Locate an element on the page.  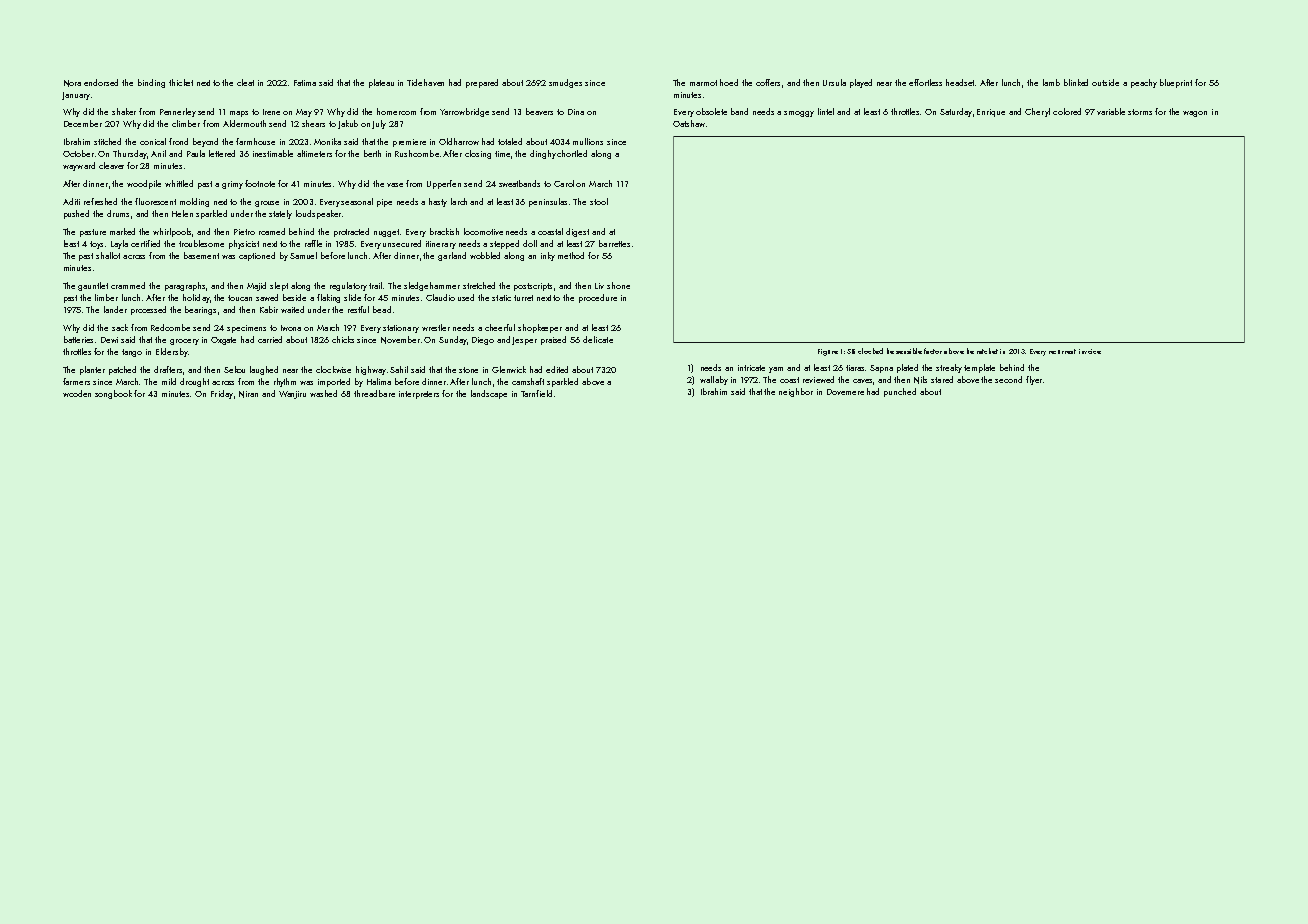
Dina is located at coordinates (576, 112).
